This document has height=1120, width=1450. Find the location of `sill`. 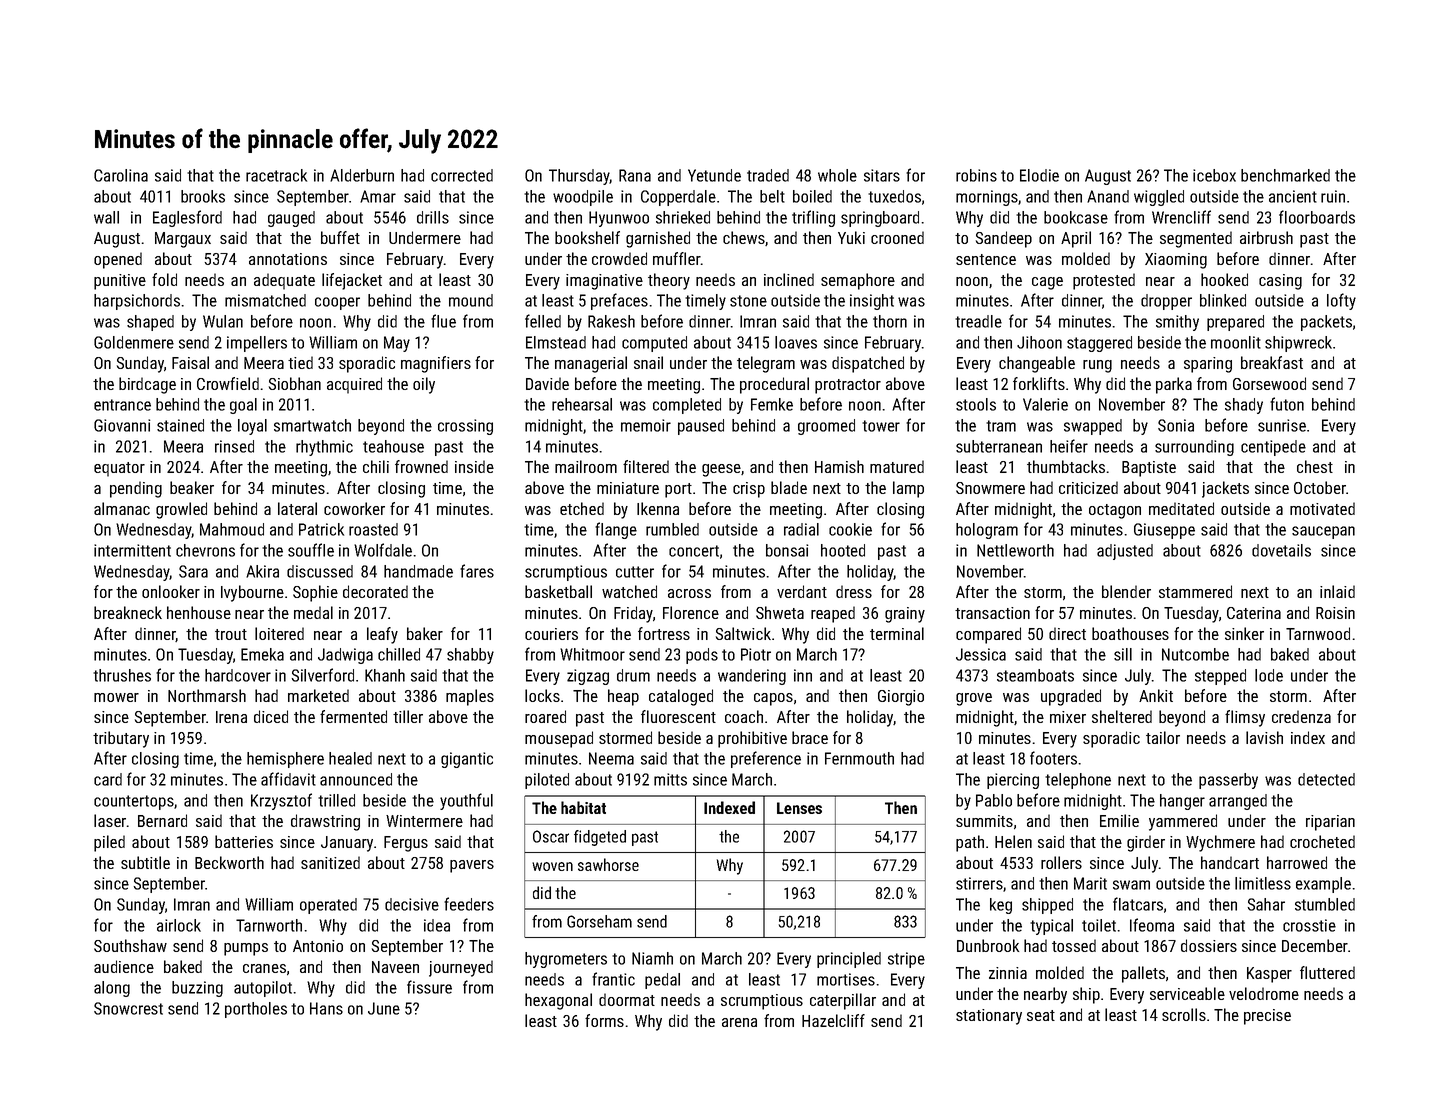

sill is located at coordinates (1123, 654).
